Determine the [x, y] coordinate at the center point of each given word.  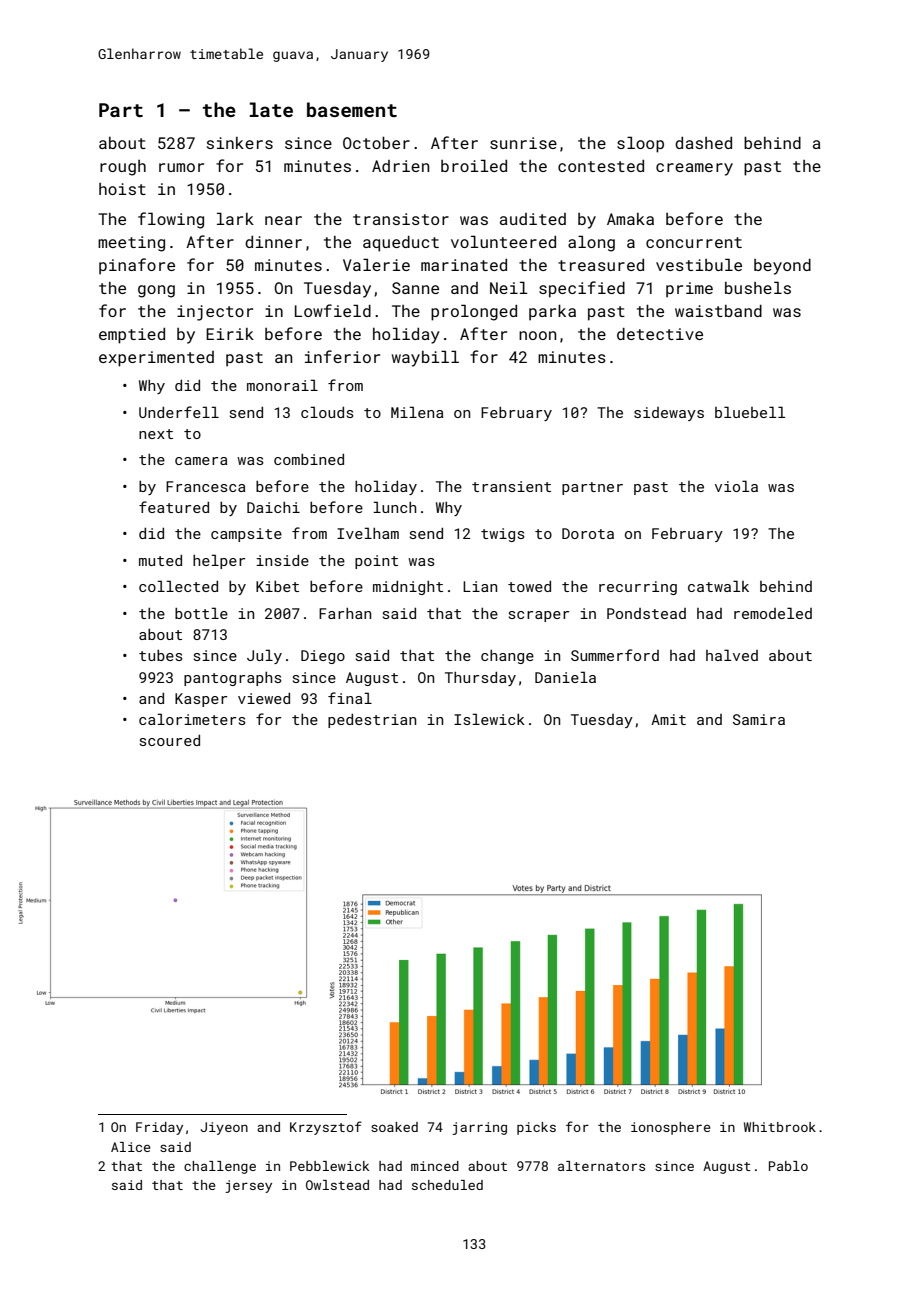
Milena [417, 412]
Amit [668, 719]
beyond [782, 267]
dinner [273, 242]
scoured [170, 740]
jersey [248, 1186]
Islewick [489, 719]
